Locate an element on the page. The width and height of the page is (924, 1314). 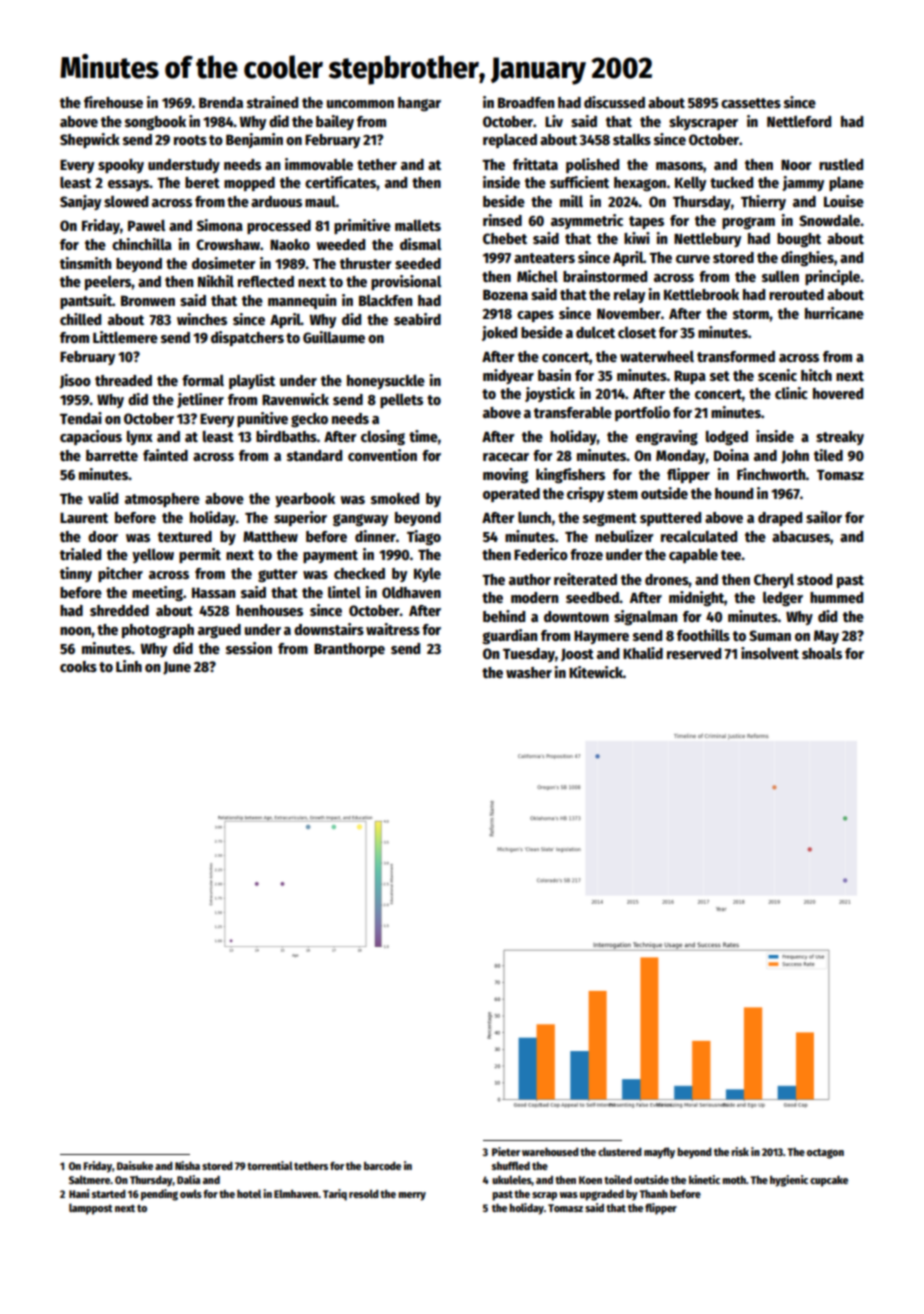
songbook is located at coordinates (155, 123).
